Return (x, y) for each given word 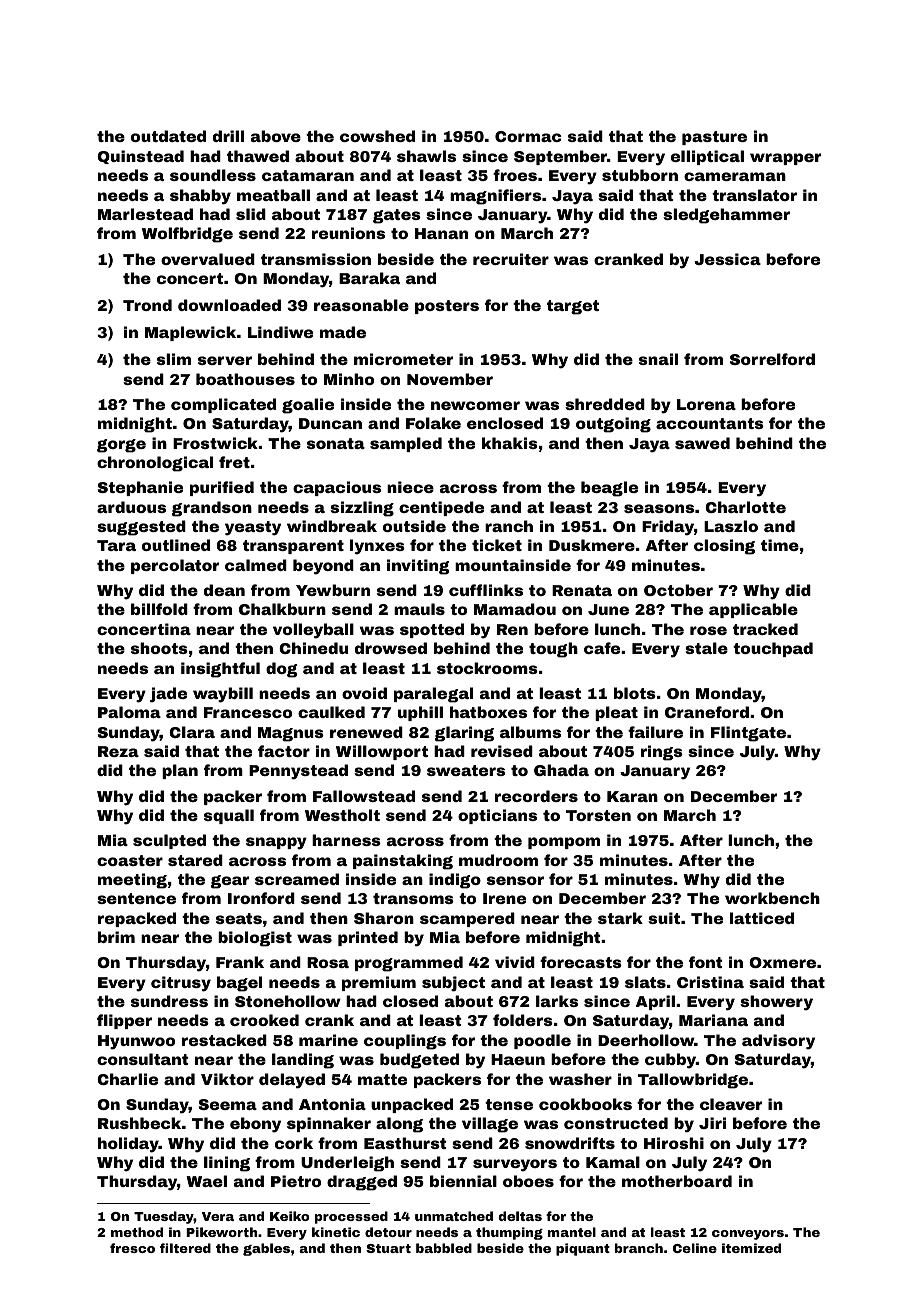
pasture (714, 138)
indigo (455, 881)
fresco (132, 1248)
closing (724, 547)
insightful (220, 670)
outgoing (613, 425)
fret (234, 462)
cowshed (377, 136)
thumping (509, 1233)
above (276, 136)
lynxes (377, 547)
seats (239, 918)
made (343, 332)
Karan (632, 796)
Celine (695, 1248)
